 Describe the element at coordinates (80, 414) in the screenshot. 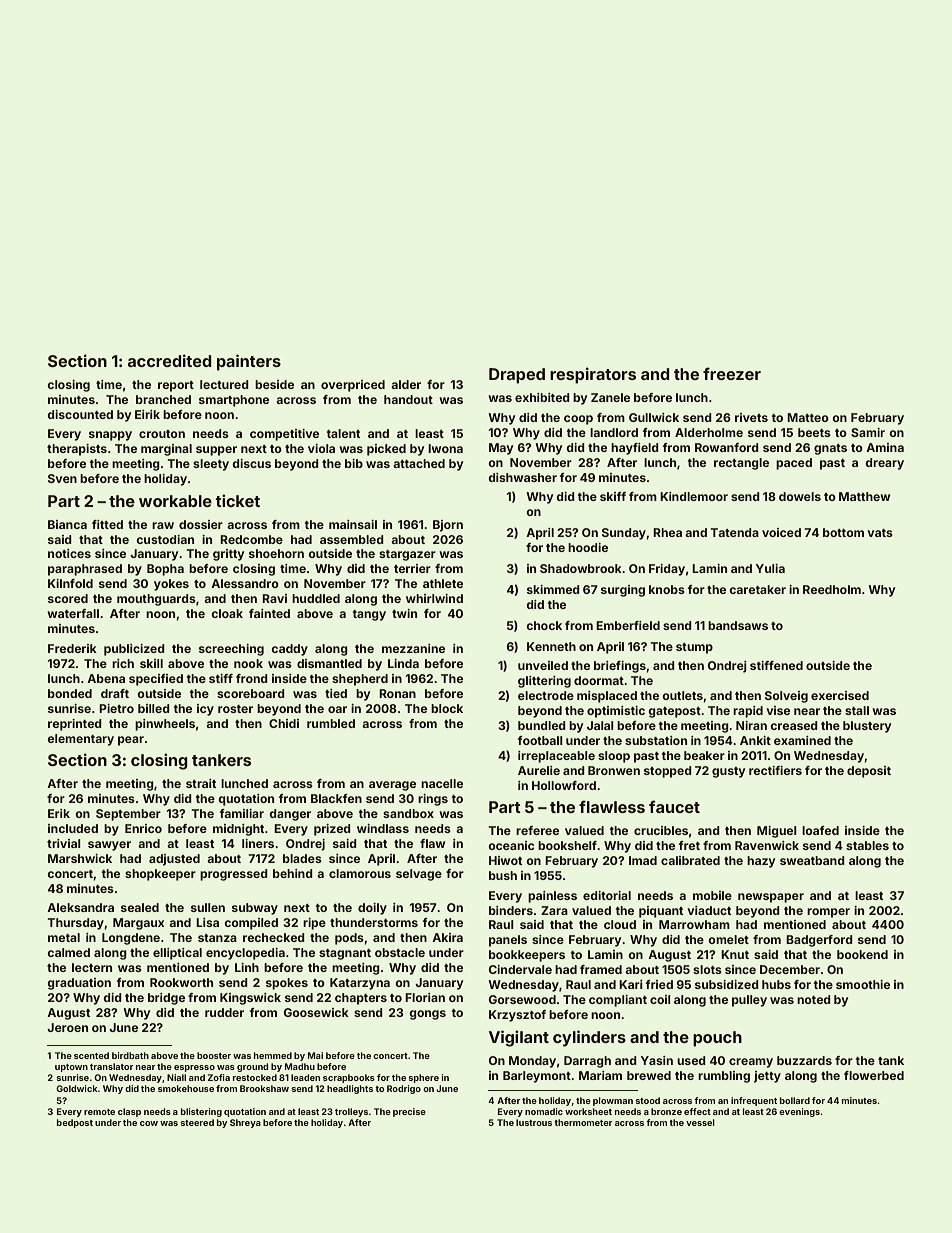

I see `discounted` at that location.
